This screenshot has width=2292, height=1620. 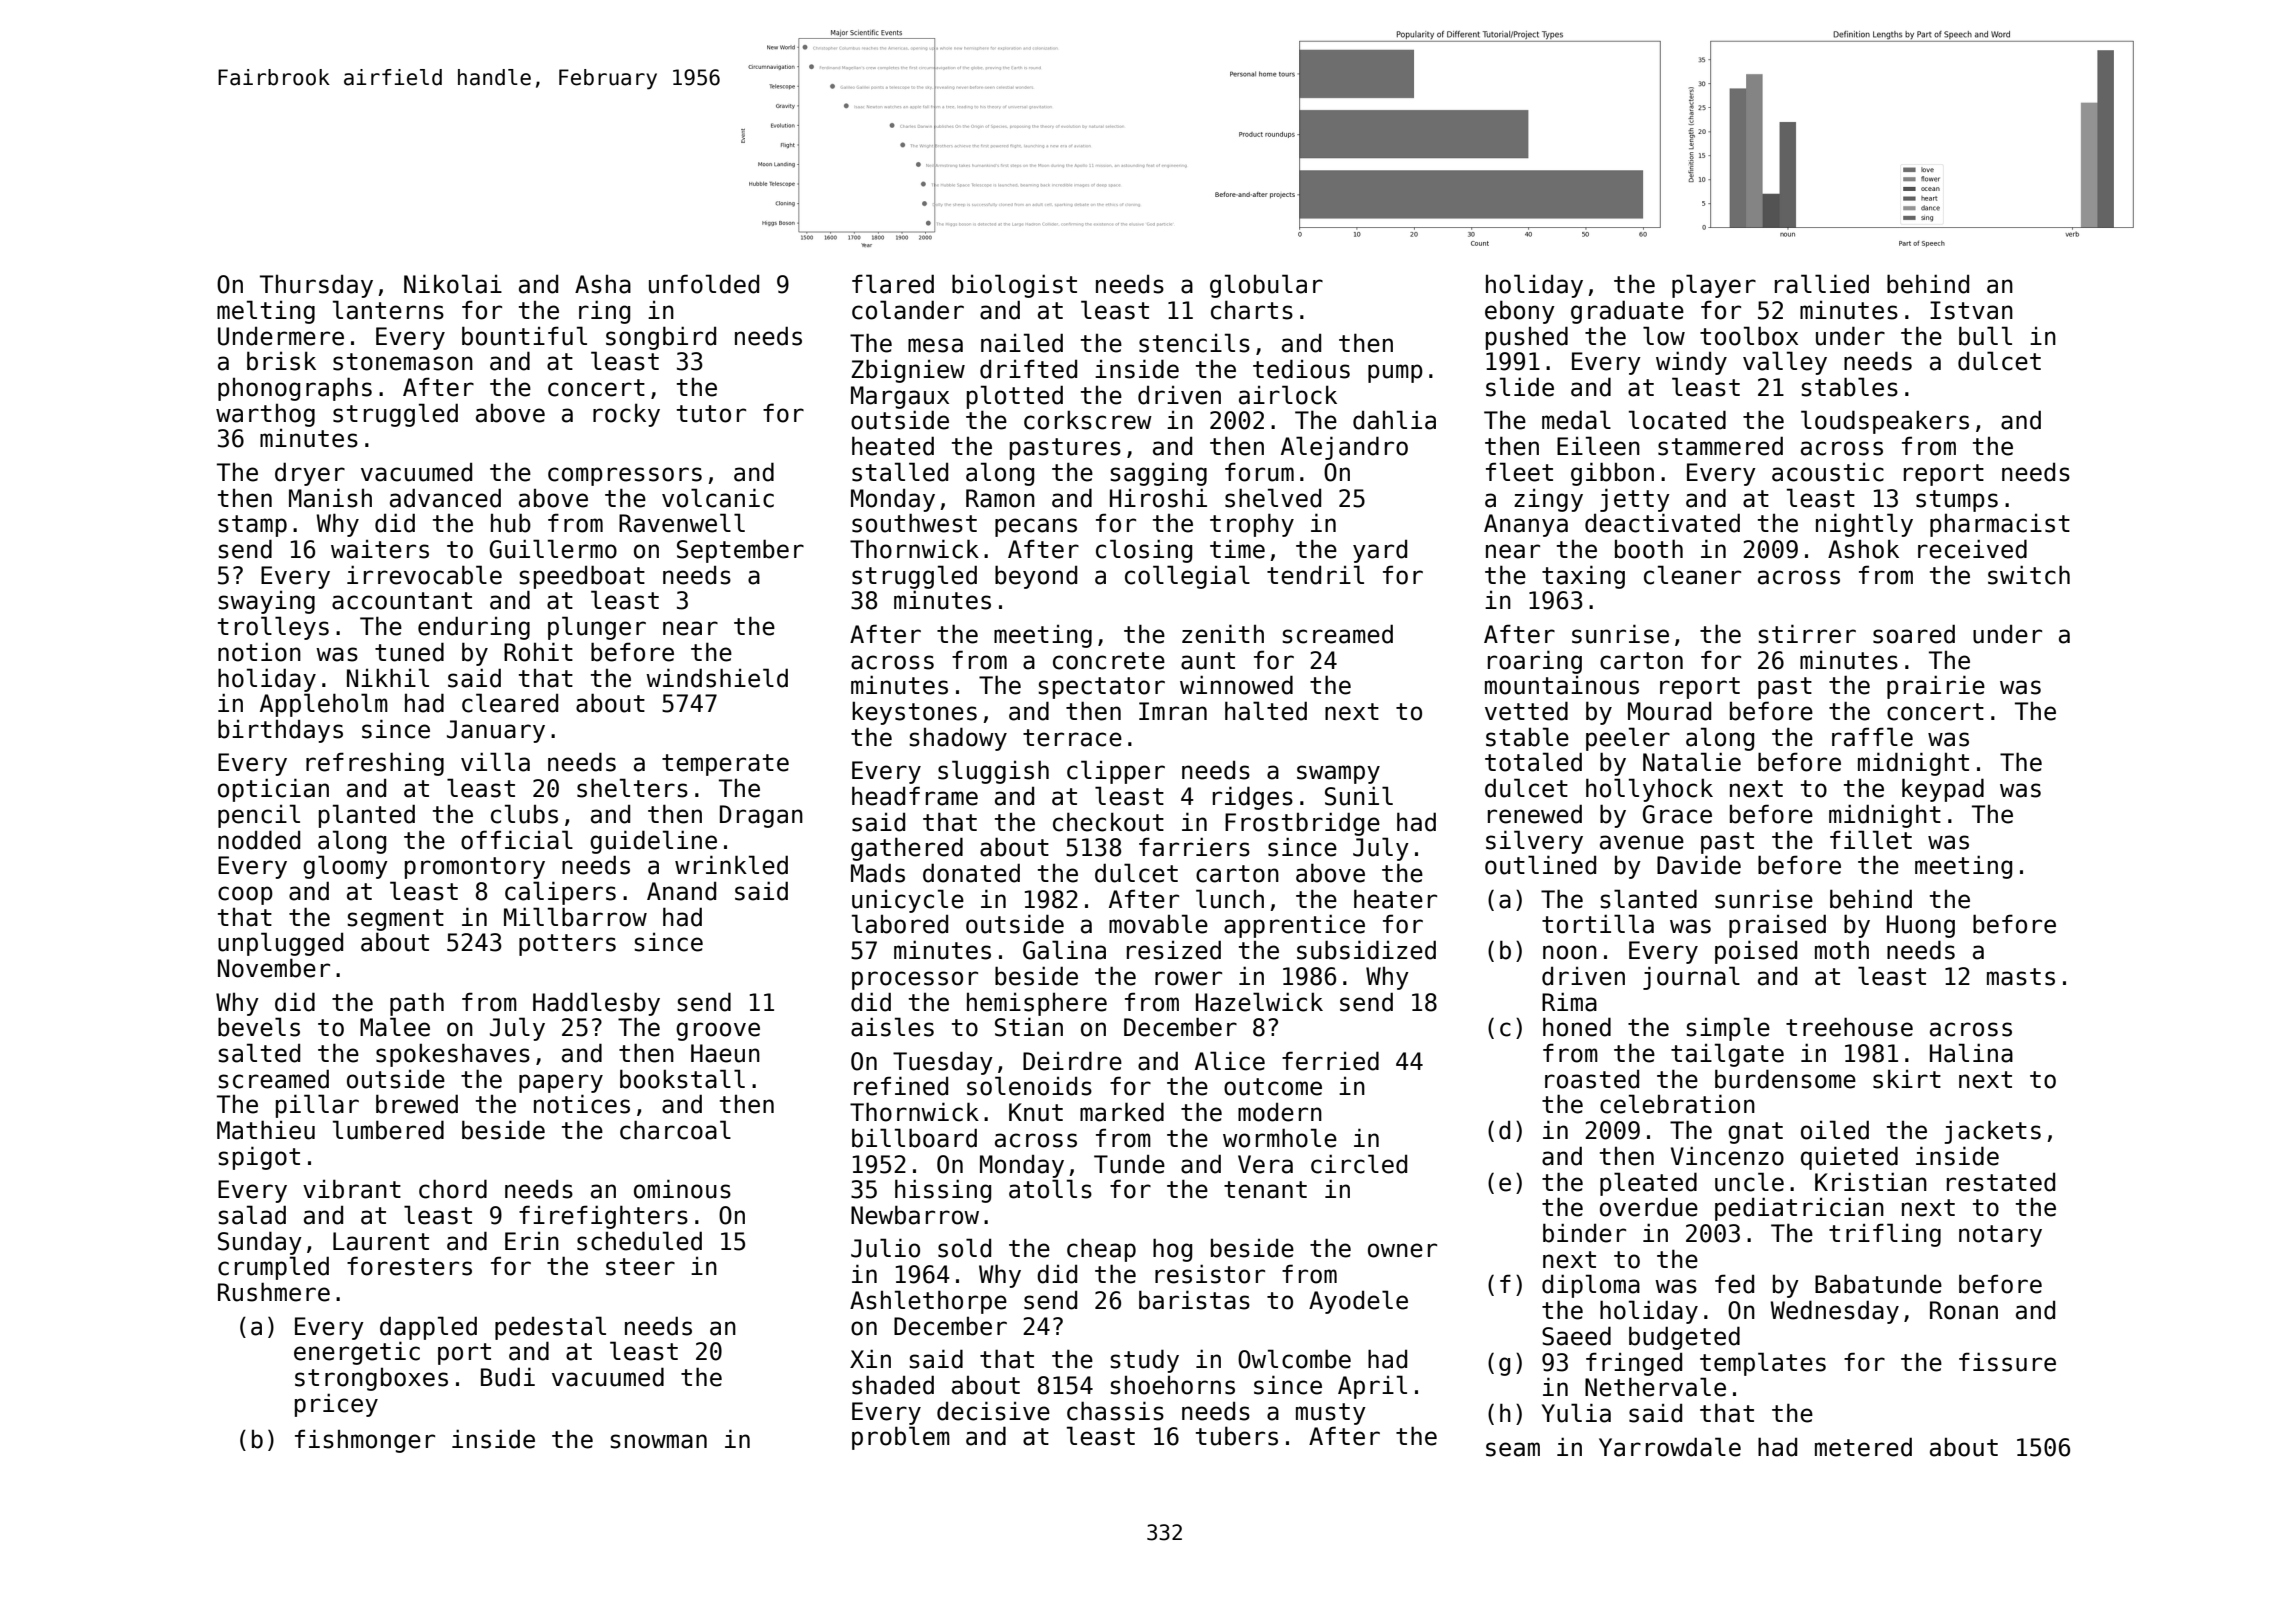 What do you see at coordinates (1628, 739) in the screenshot?
I see `peeler` at bounding box center [1628, 739].
